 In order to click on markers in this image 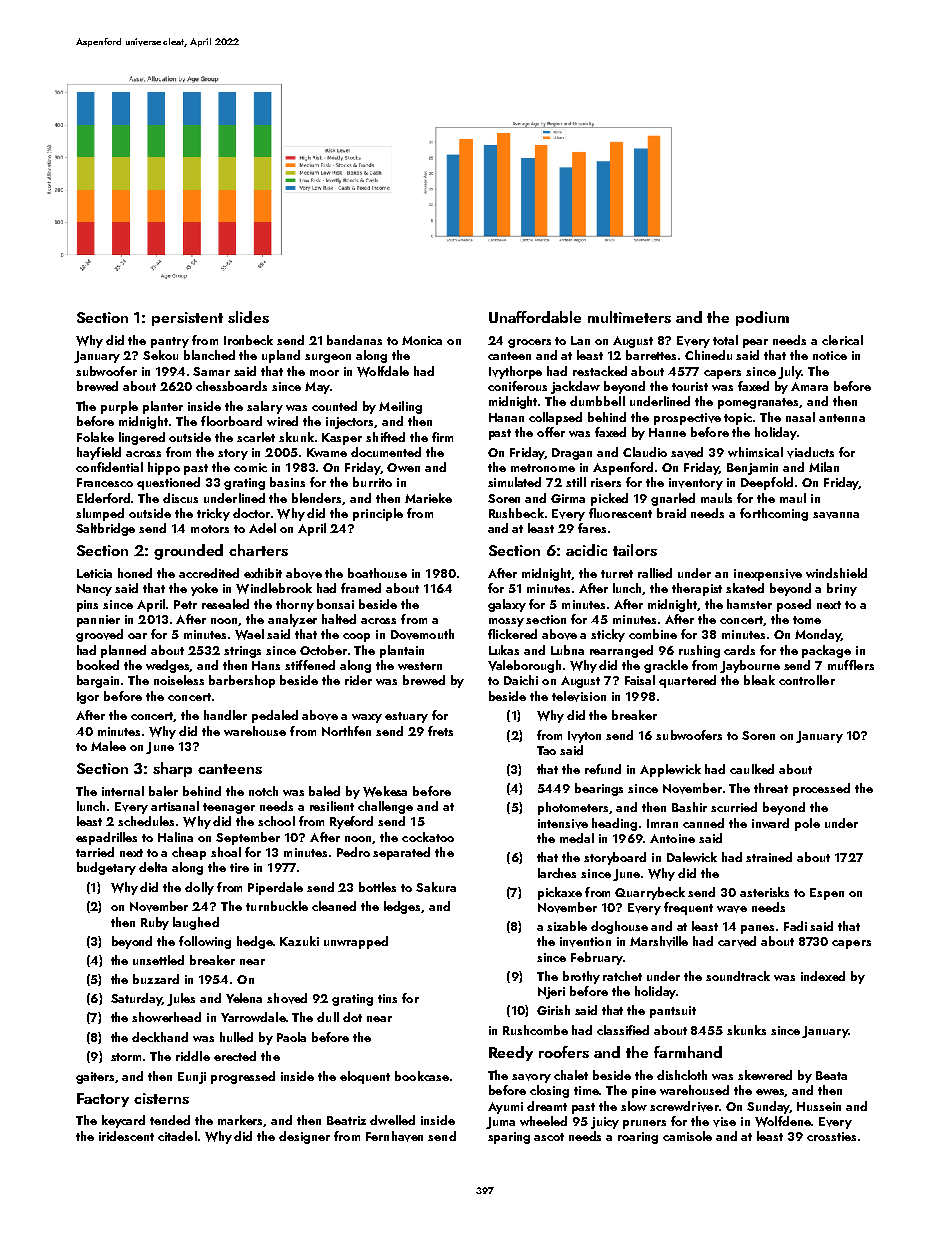, I will do `click(241, 1121)`.
